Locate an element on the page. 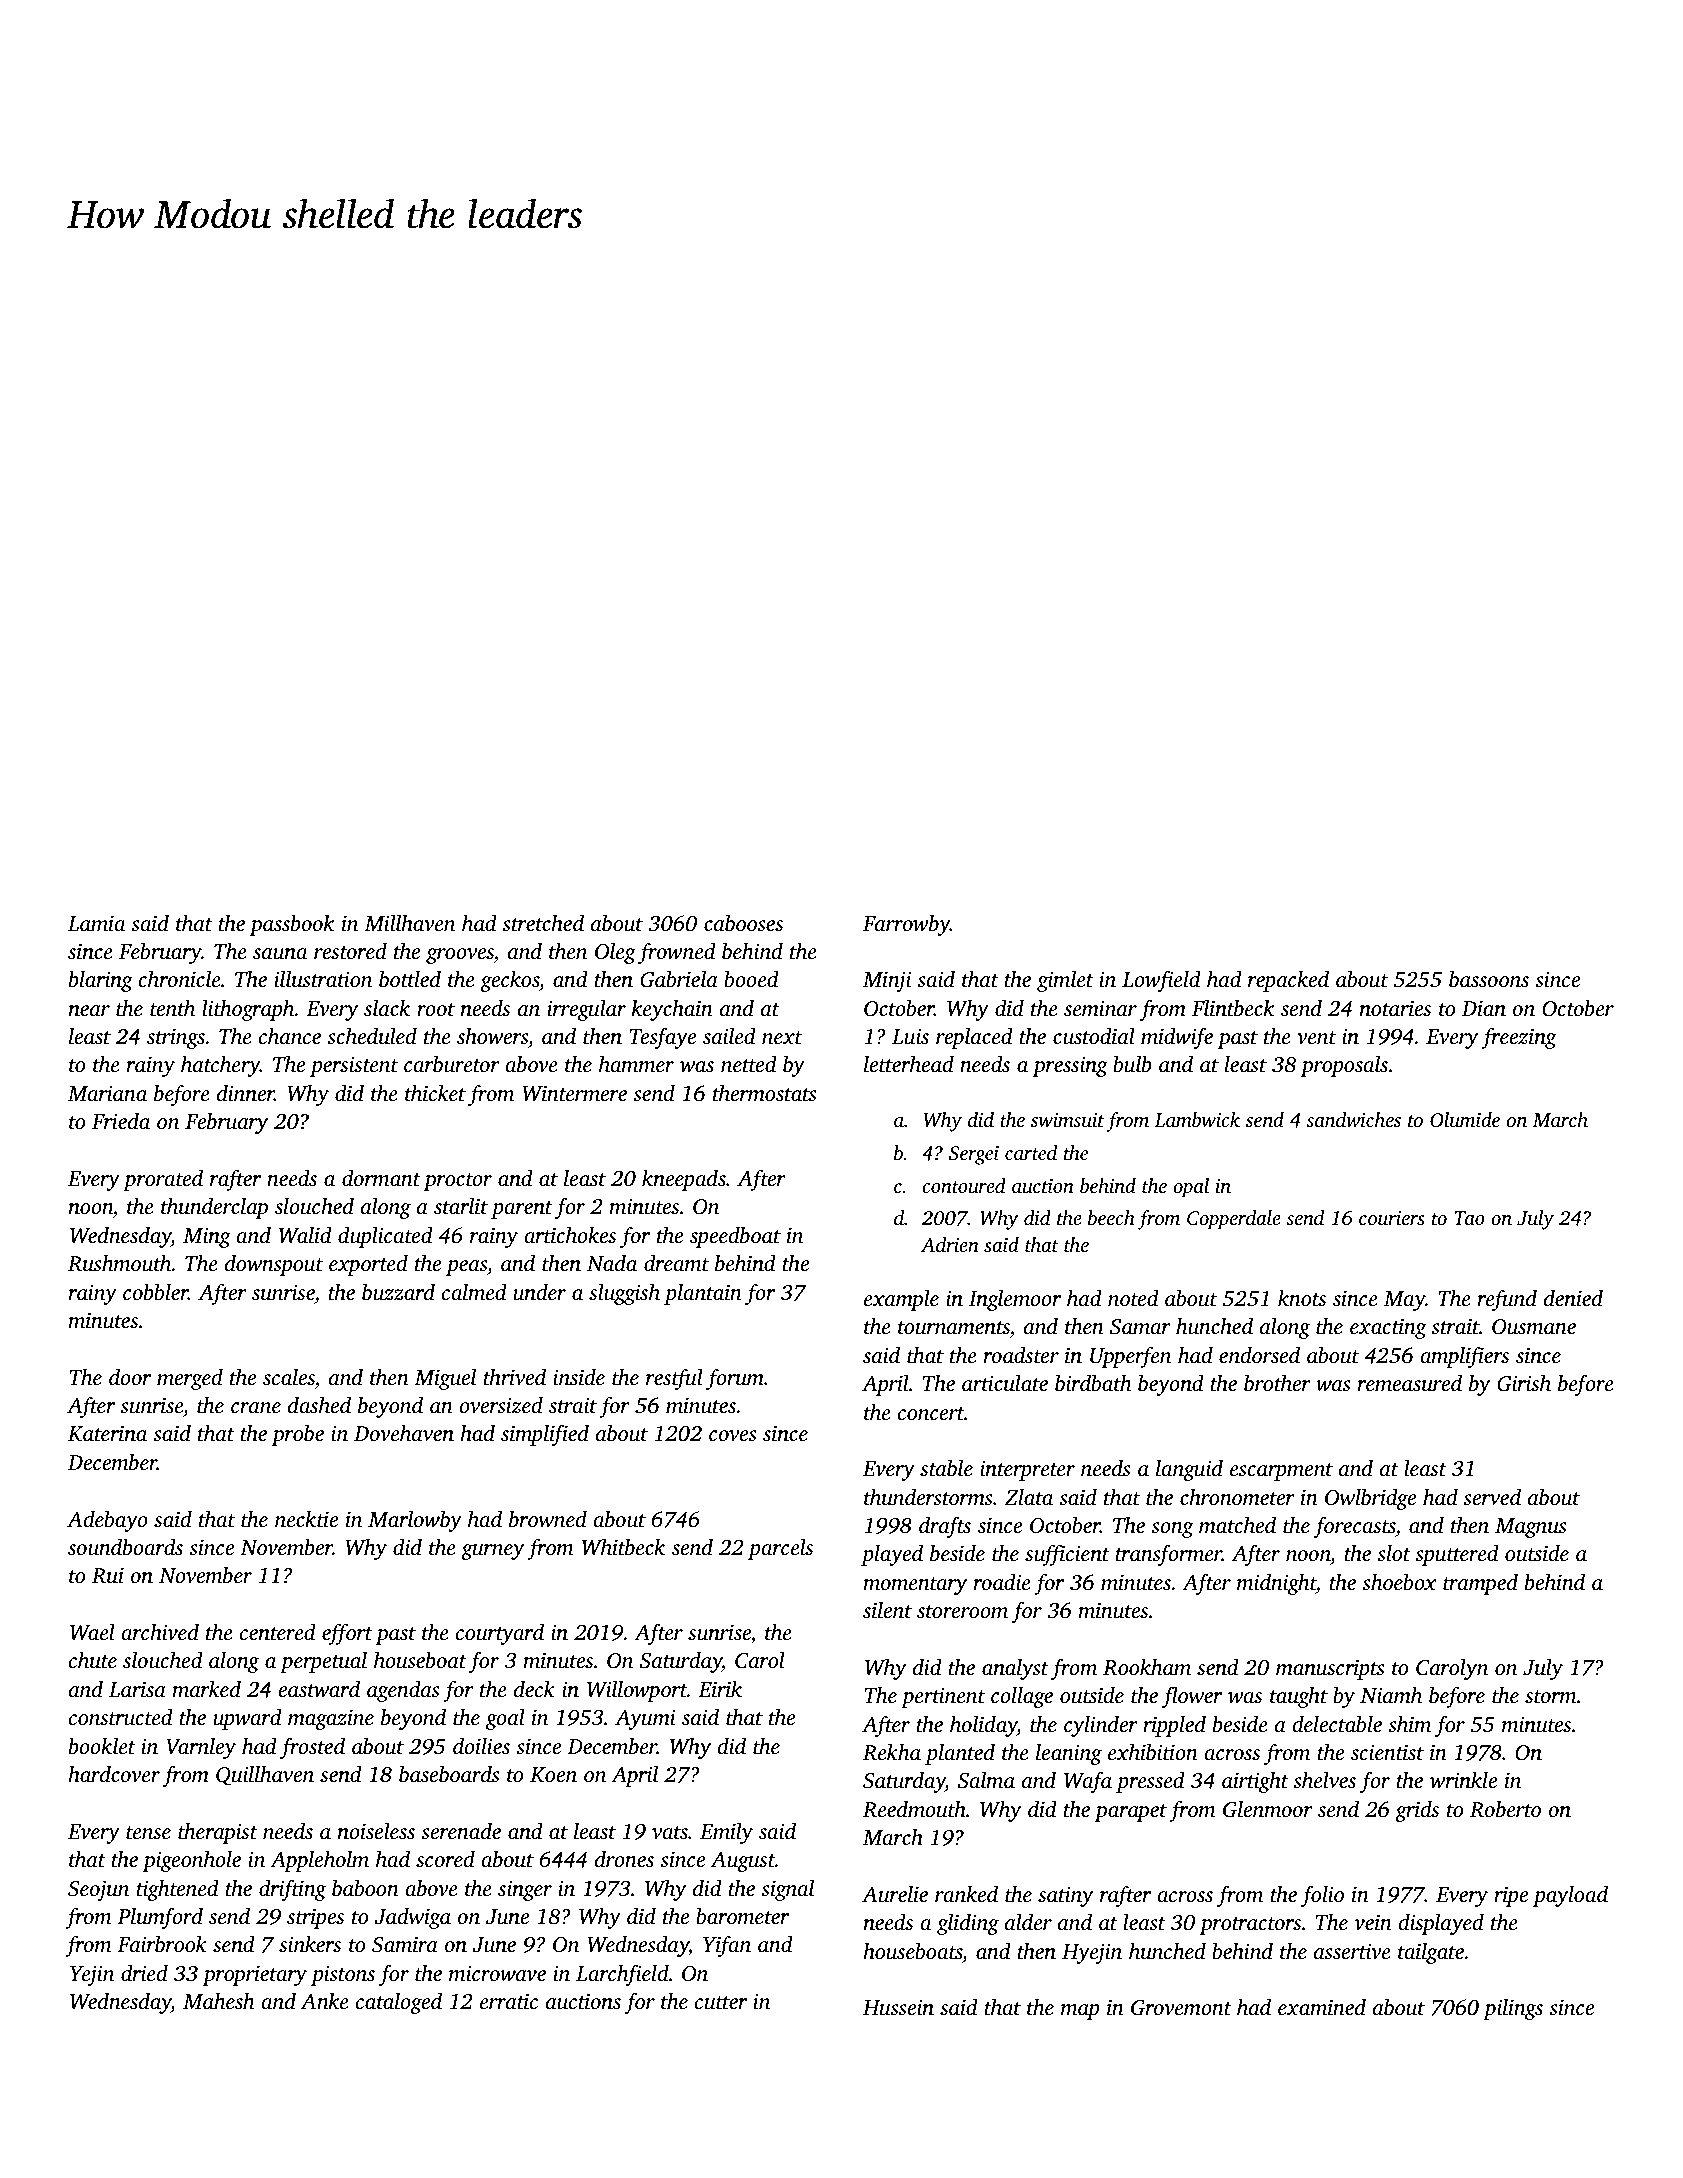 The width and height of the document is (1683, 2178). Dian is located at coordinates (1484, 1008).
